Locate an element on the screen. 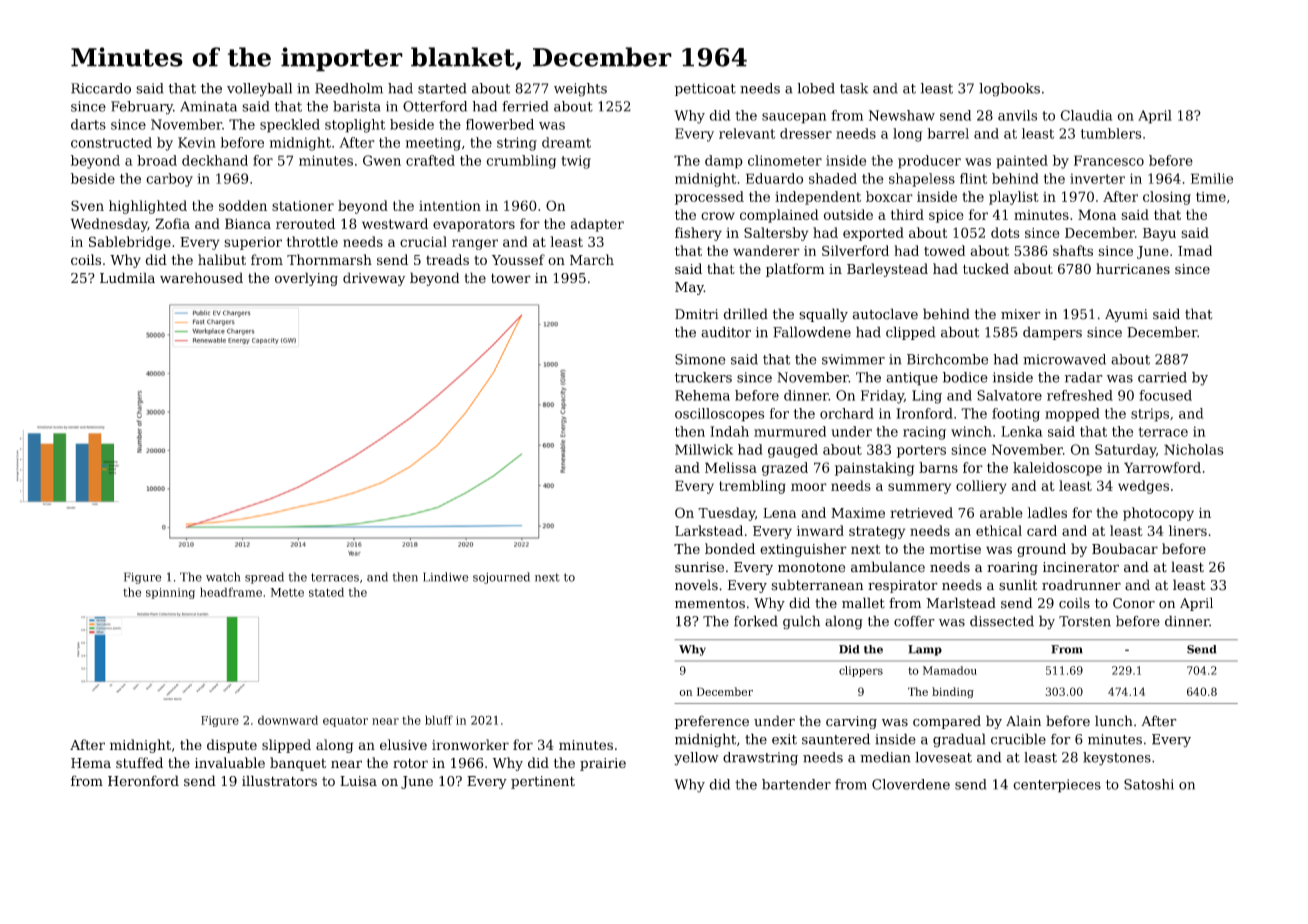 The width and height of the screenshot is (1308, 924). retrieved is located at coordinates (921, 512).
